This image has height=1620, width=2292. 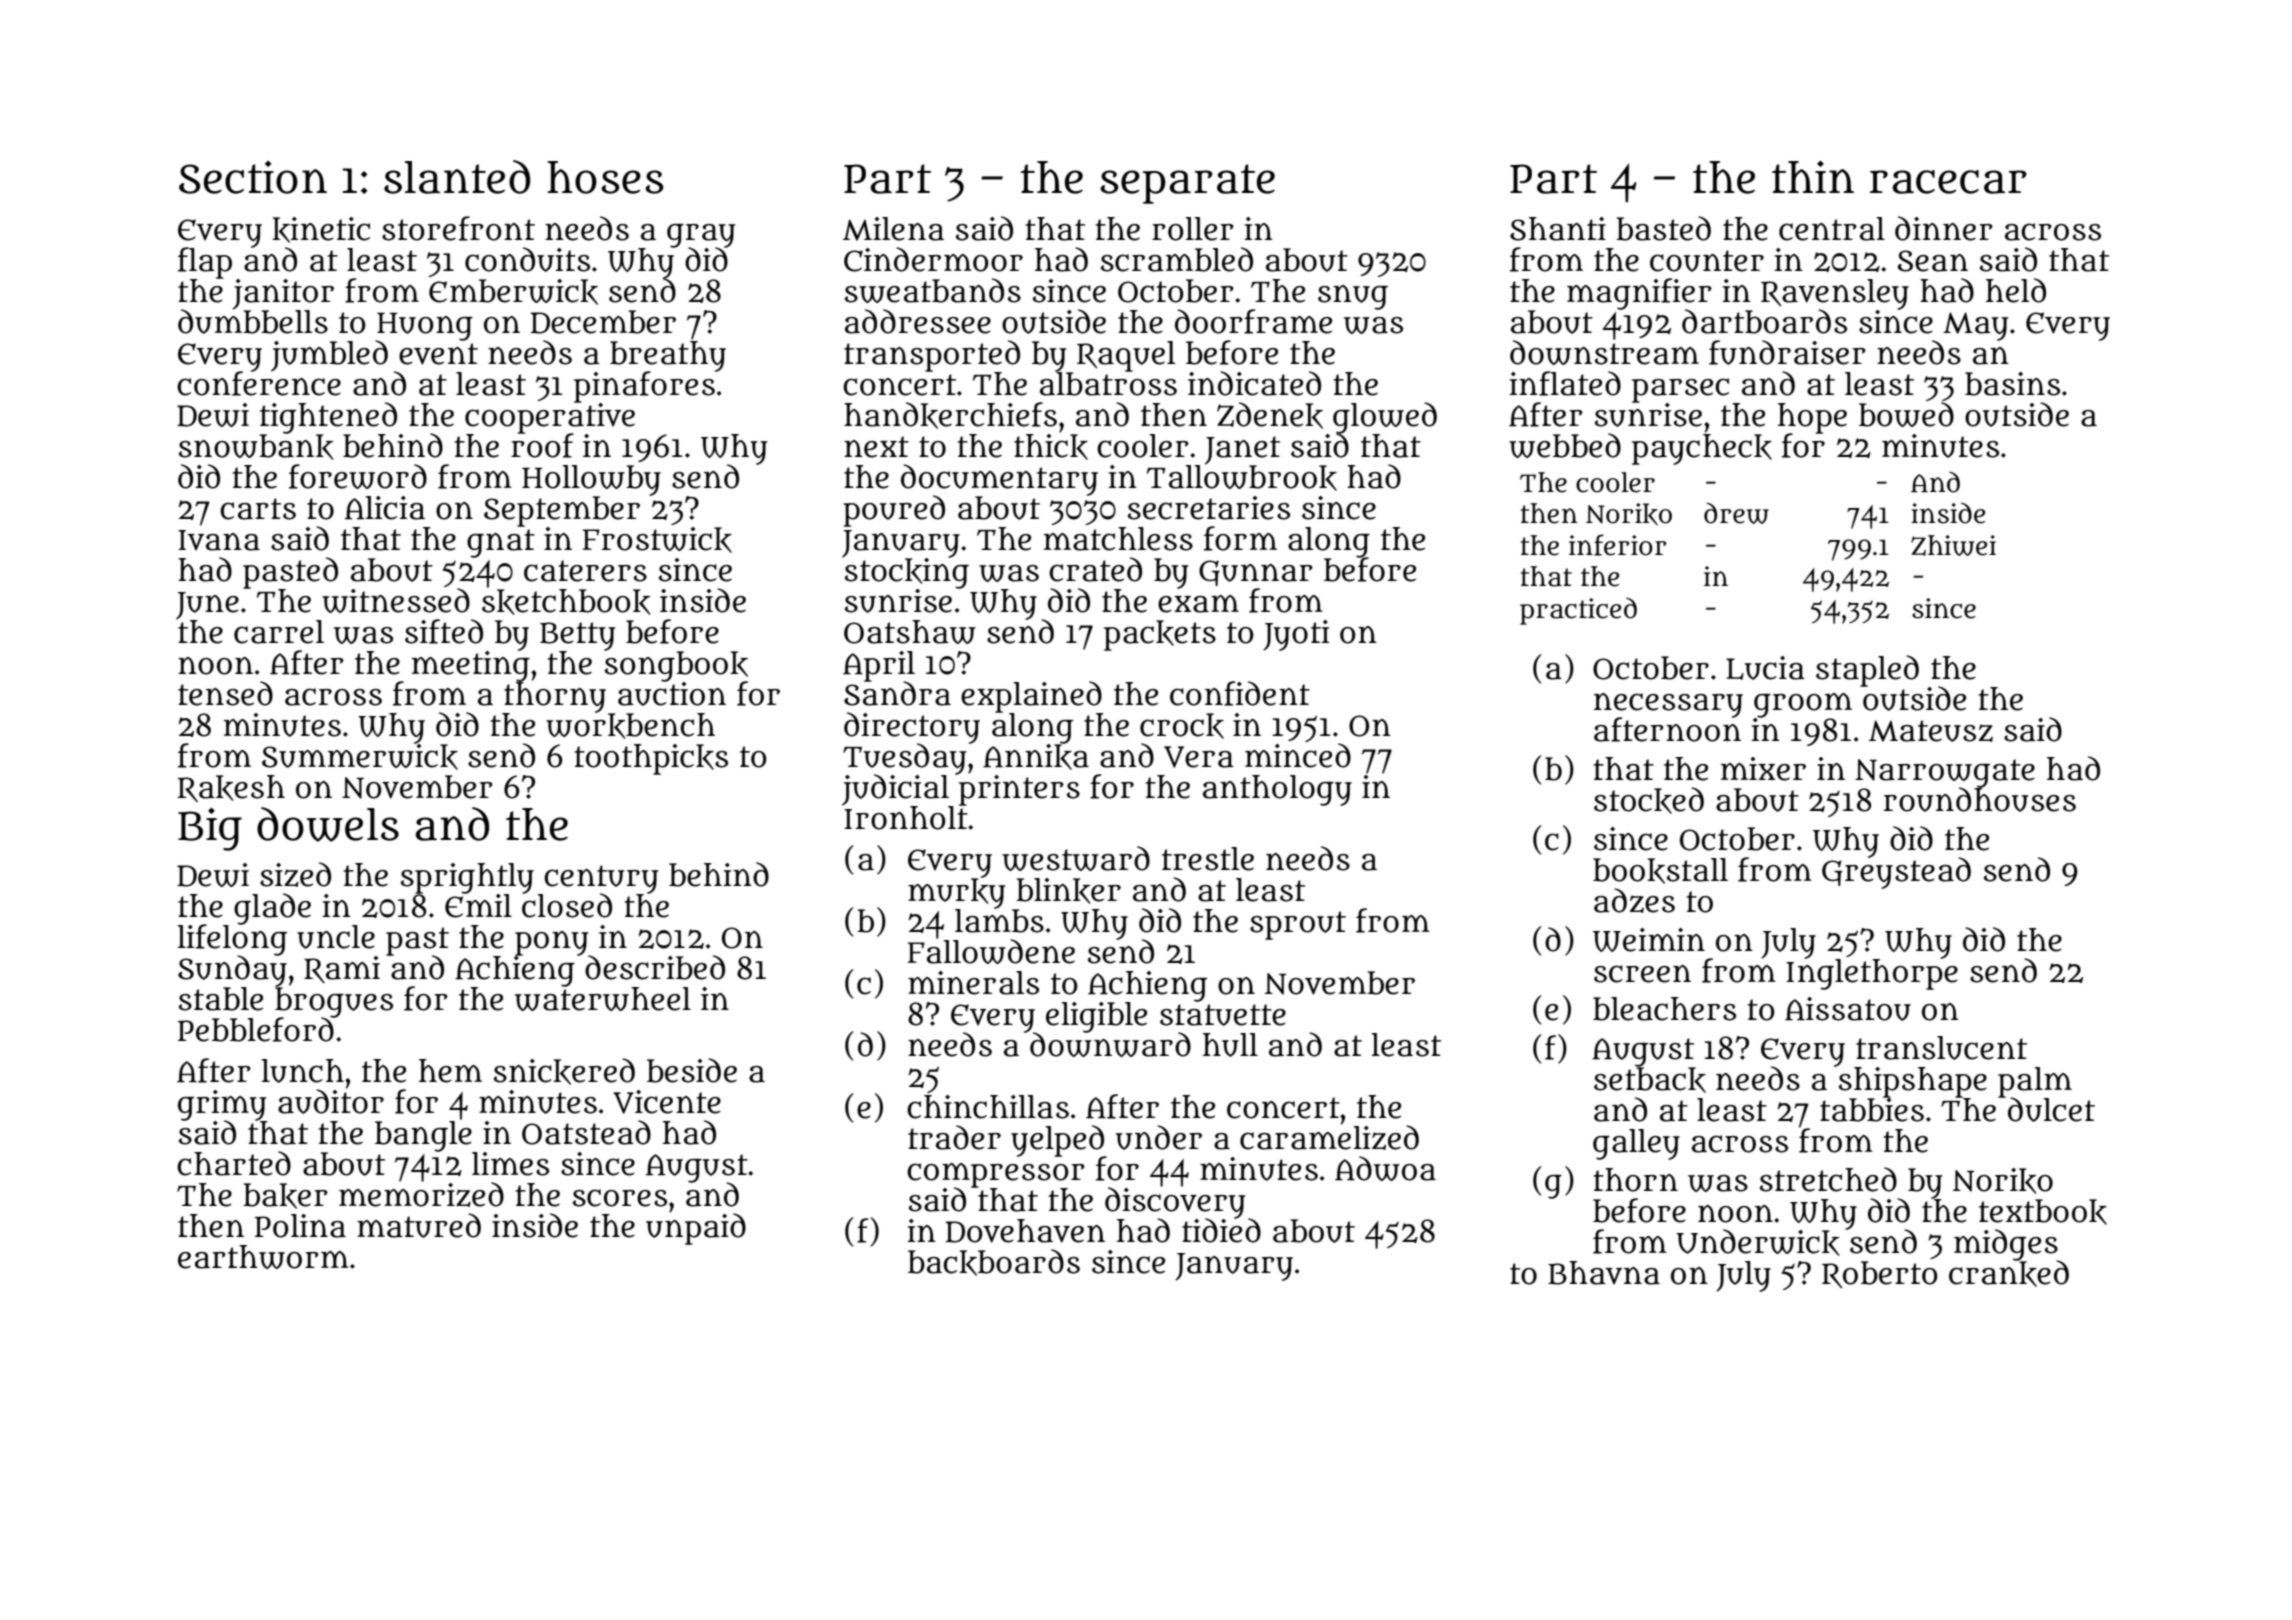 What do you see at coordinates (1277, 790) in the image?
I see `anthology` at bounding box center [1277, 790].
